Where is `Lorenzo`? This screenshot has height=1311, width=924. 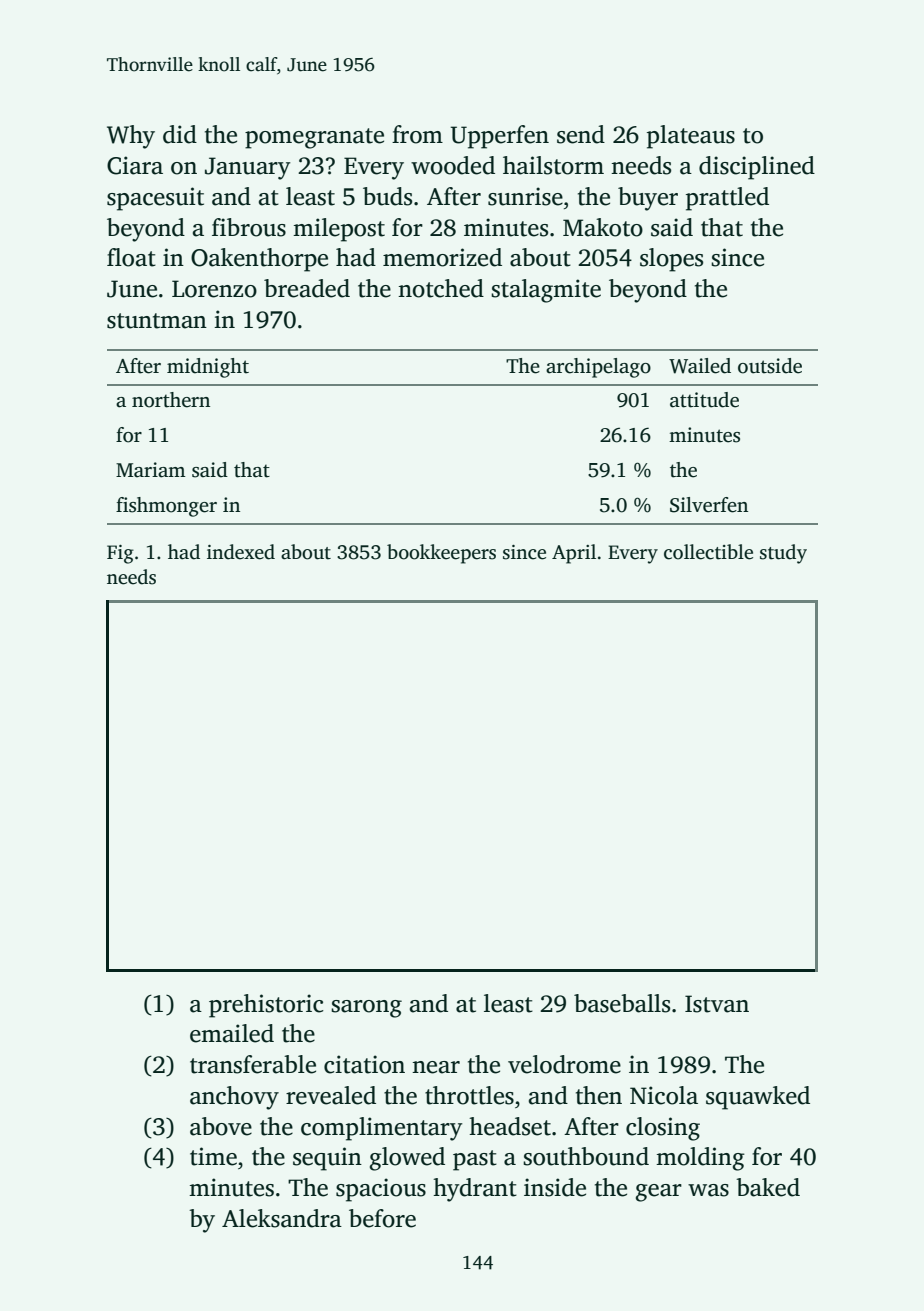
Lorenzo is located at coordinates (214, 289).
